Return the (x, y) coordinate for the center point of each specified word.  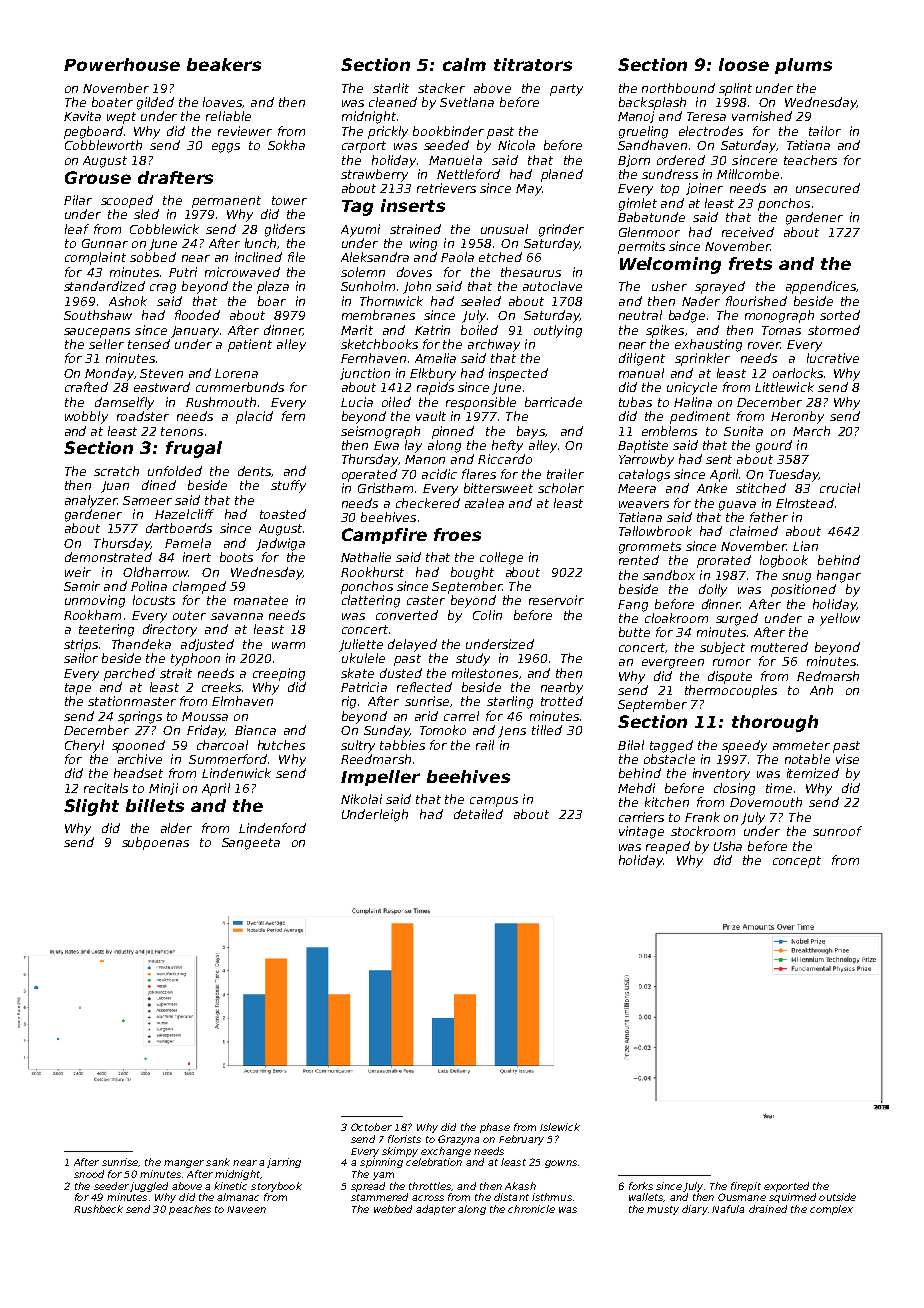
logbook (784, 561)
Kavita (82, 116)
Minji (163, 789)
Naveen (246, 1209)
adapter (436, 1210)
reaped (668, 847)
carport (364, 147)
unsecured (828, 188)
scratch (116, 471)
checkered (428, 503)
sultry (358, 746)
